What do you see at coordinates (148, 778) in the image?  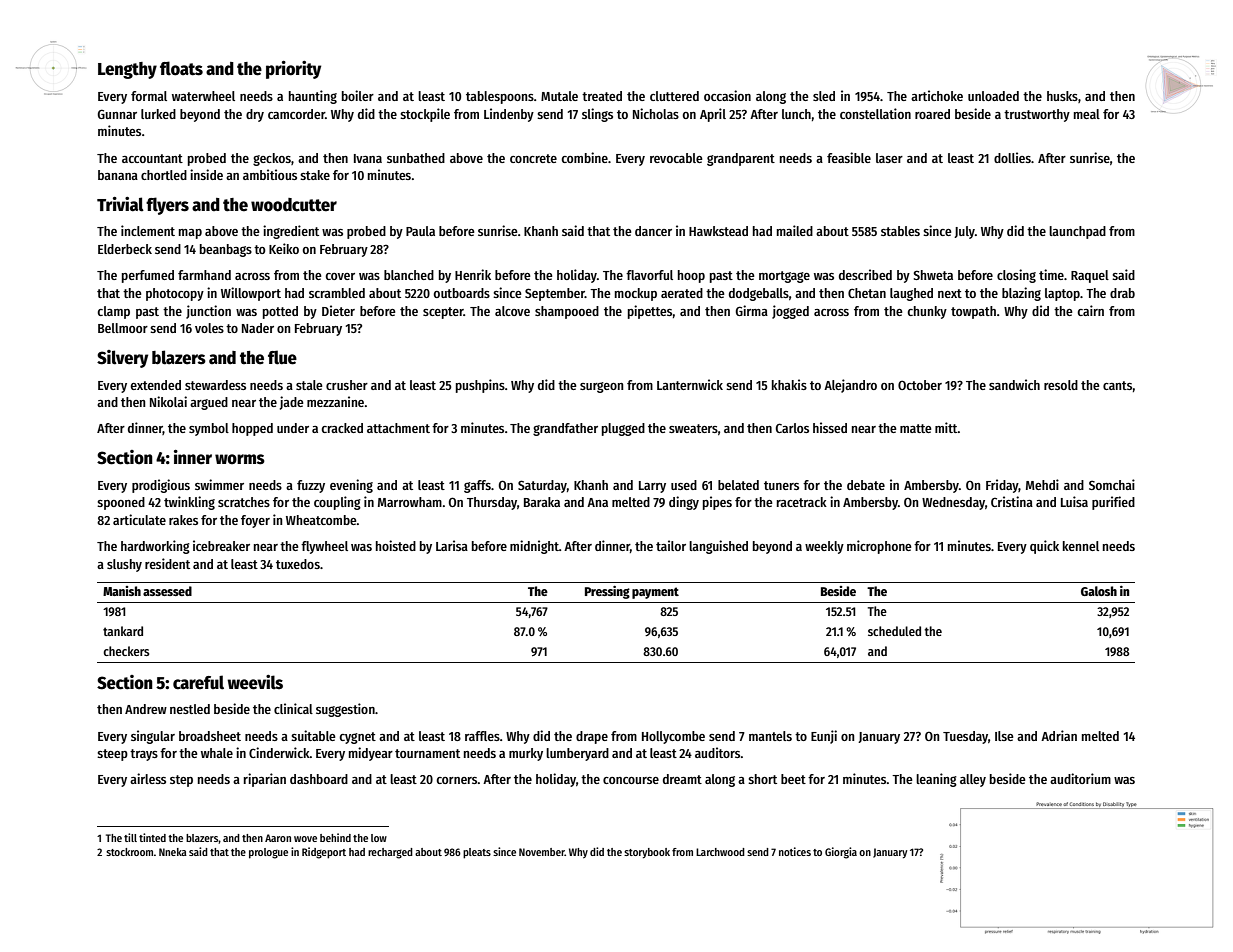 I see `airless` at bounding box center [148, 778].
